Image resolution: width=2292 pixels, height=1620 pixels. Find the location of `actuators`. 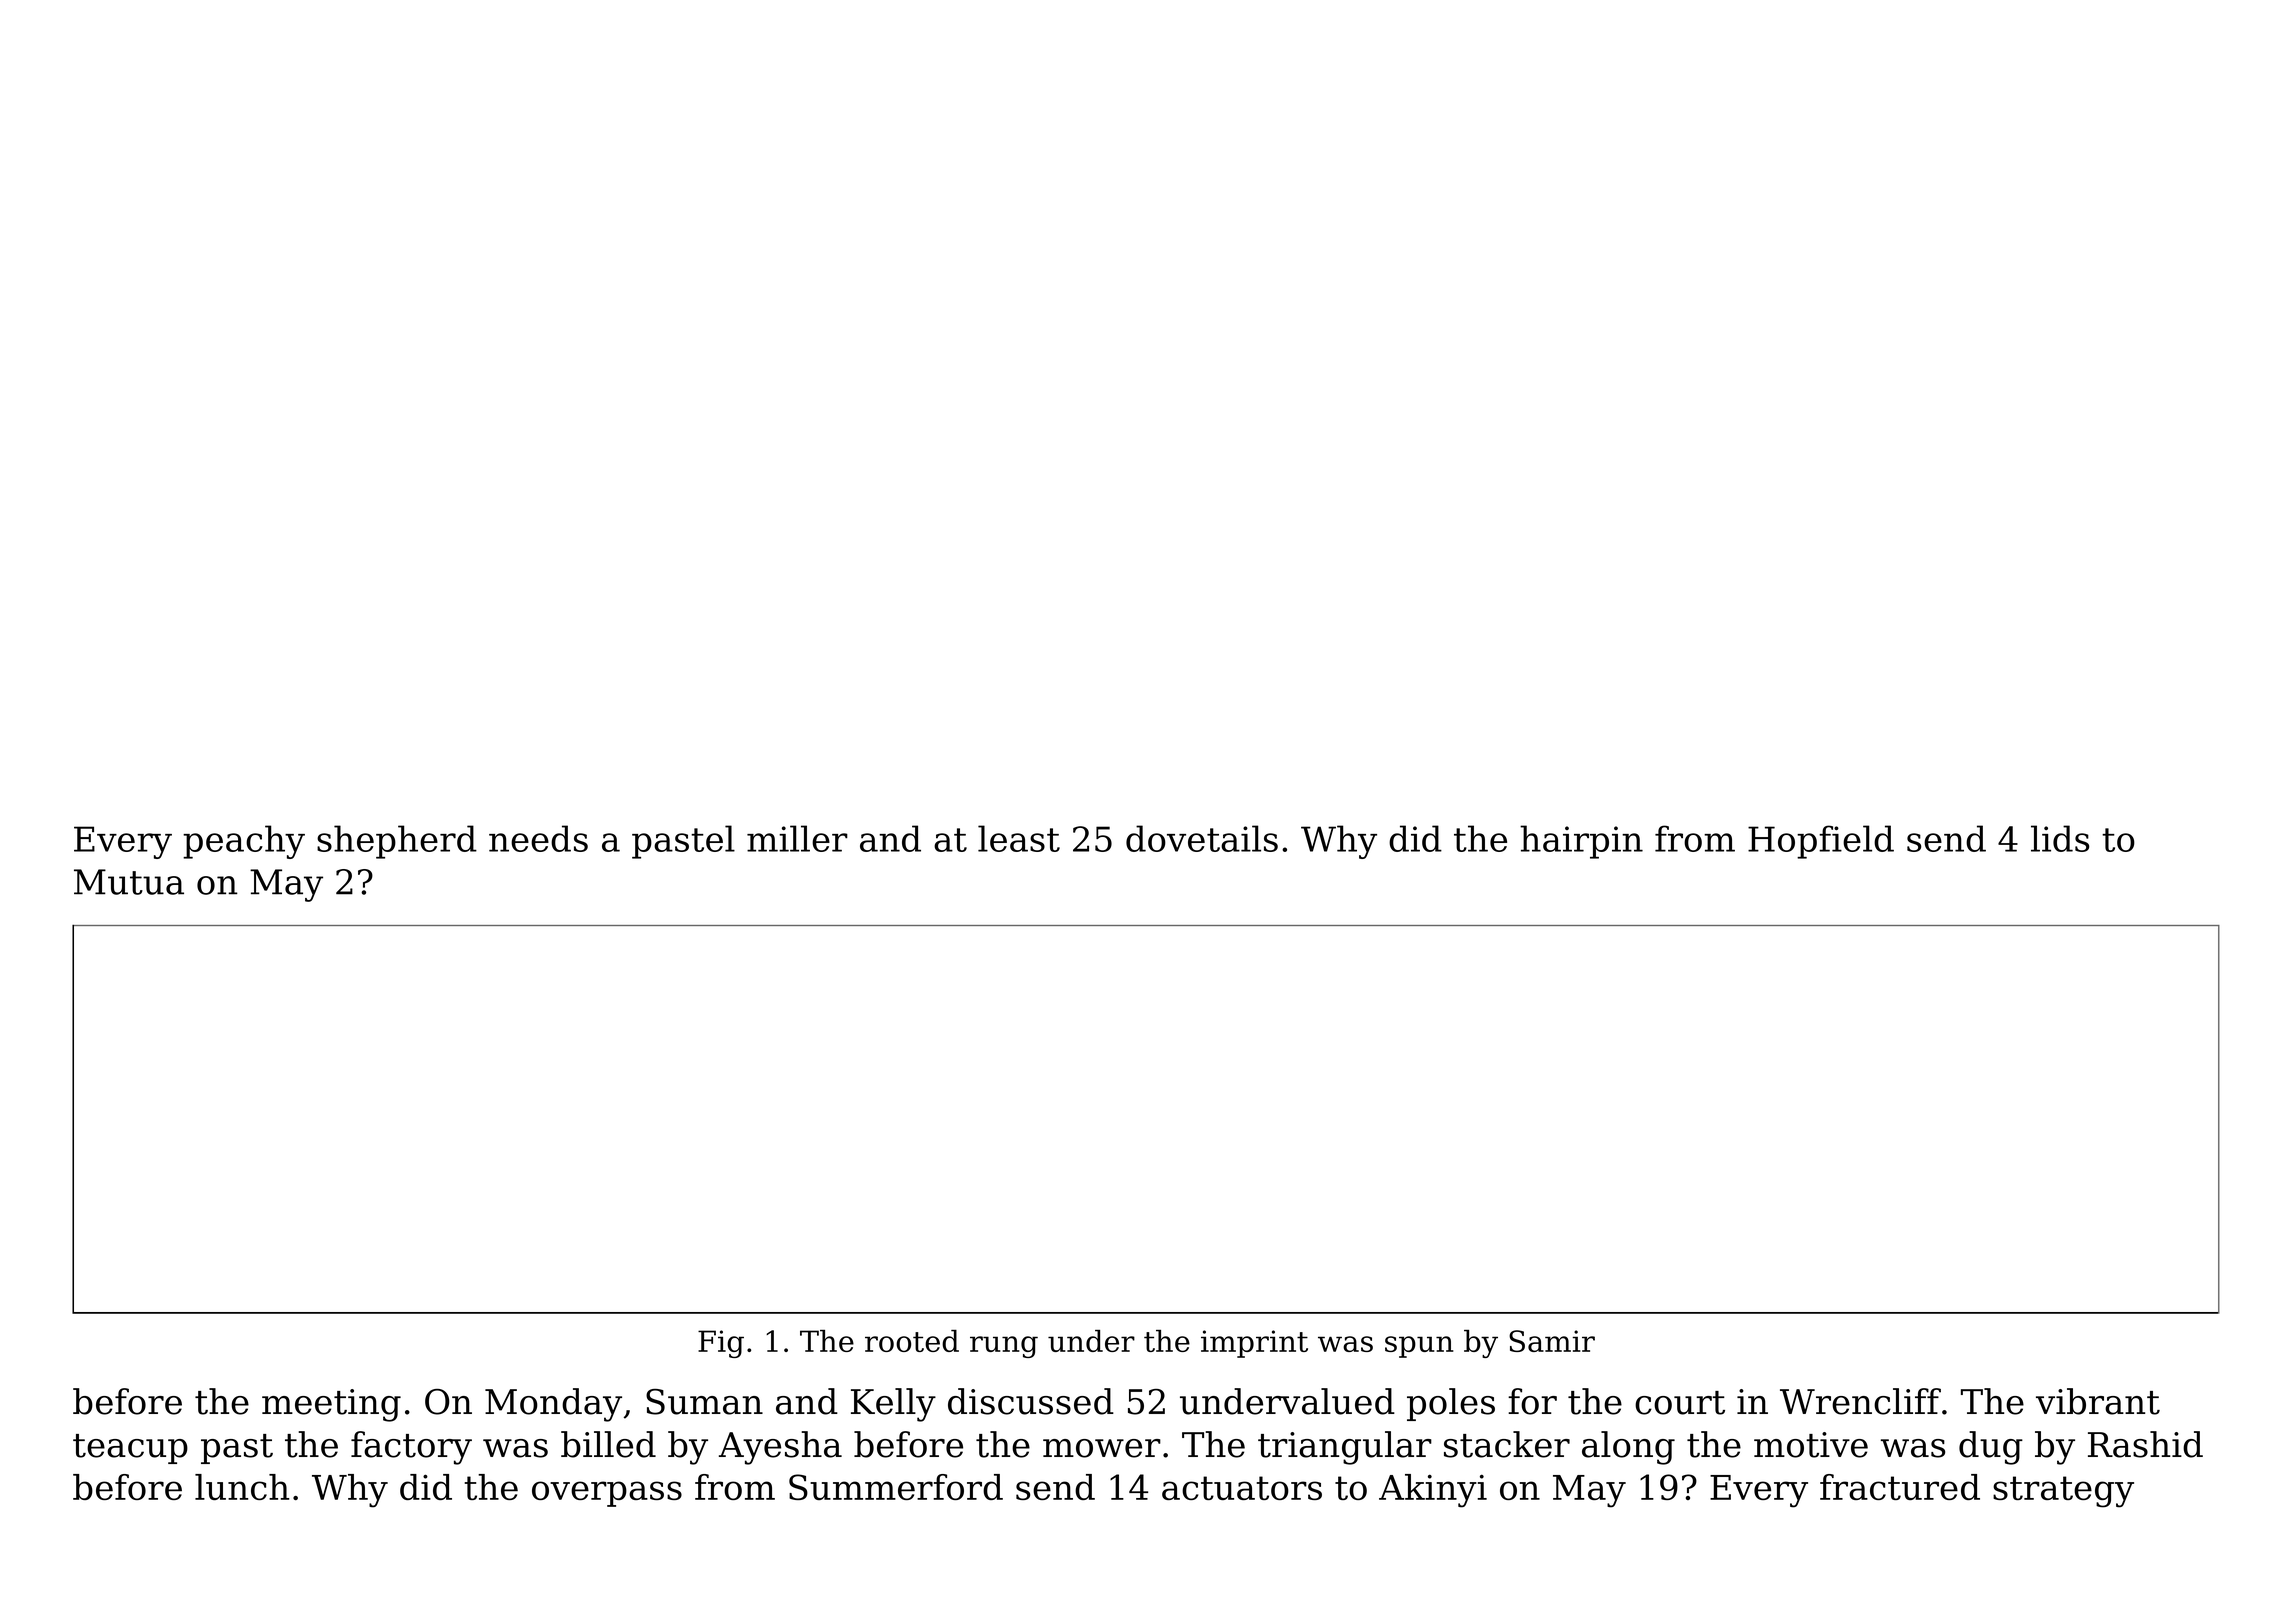

actuators is located at coordinates (1242, 1488).
